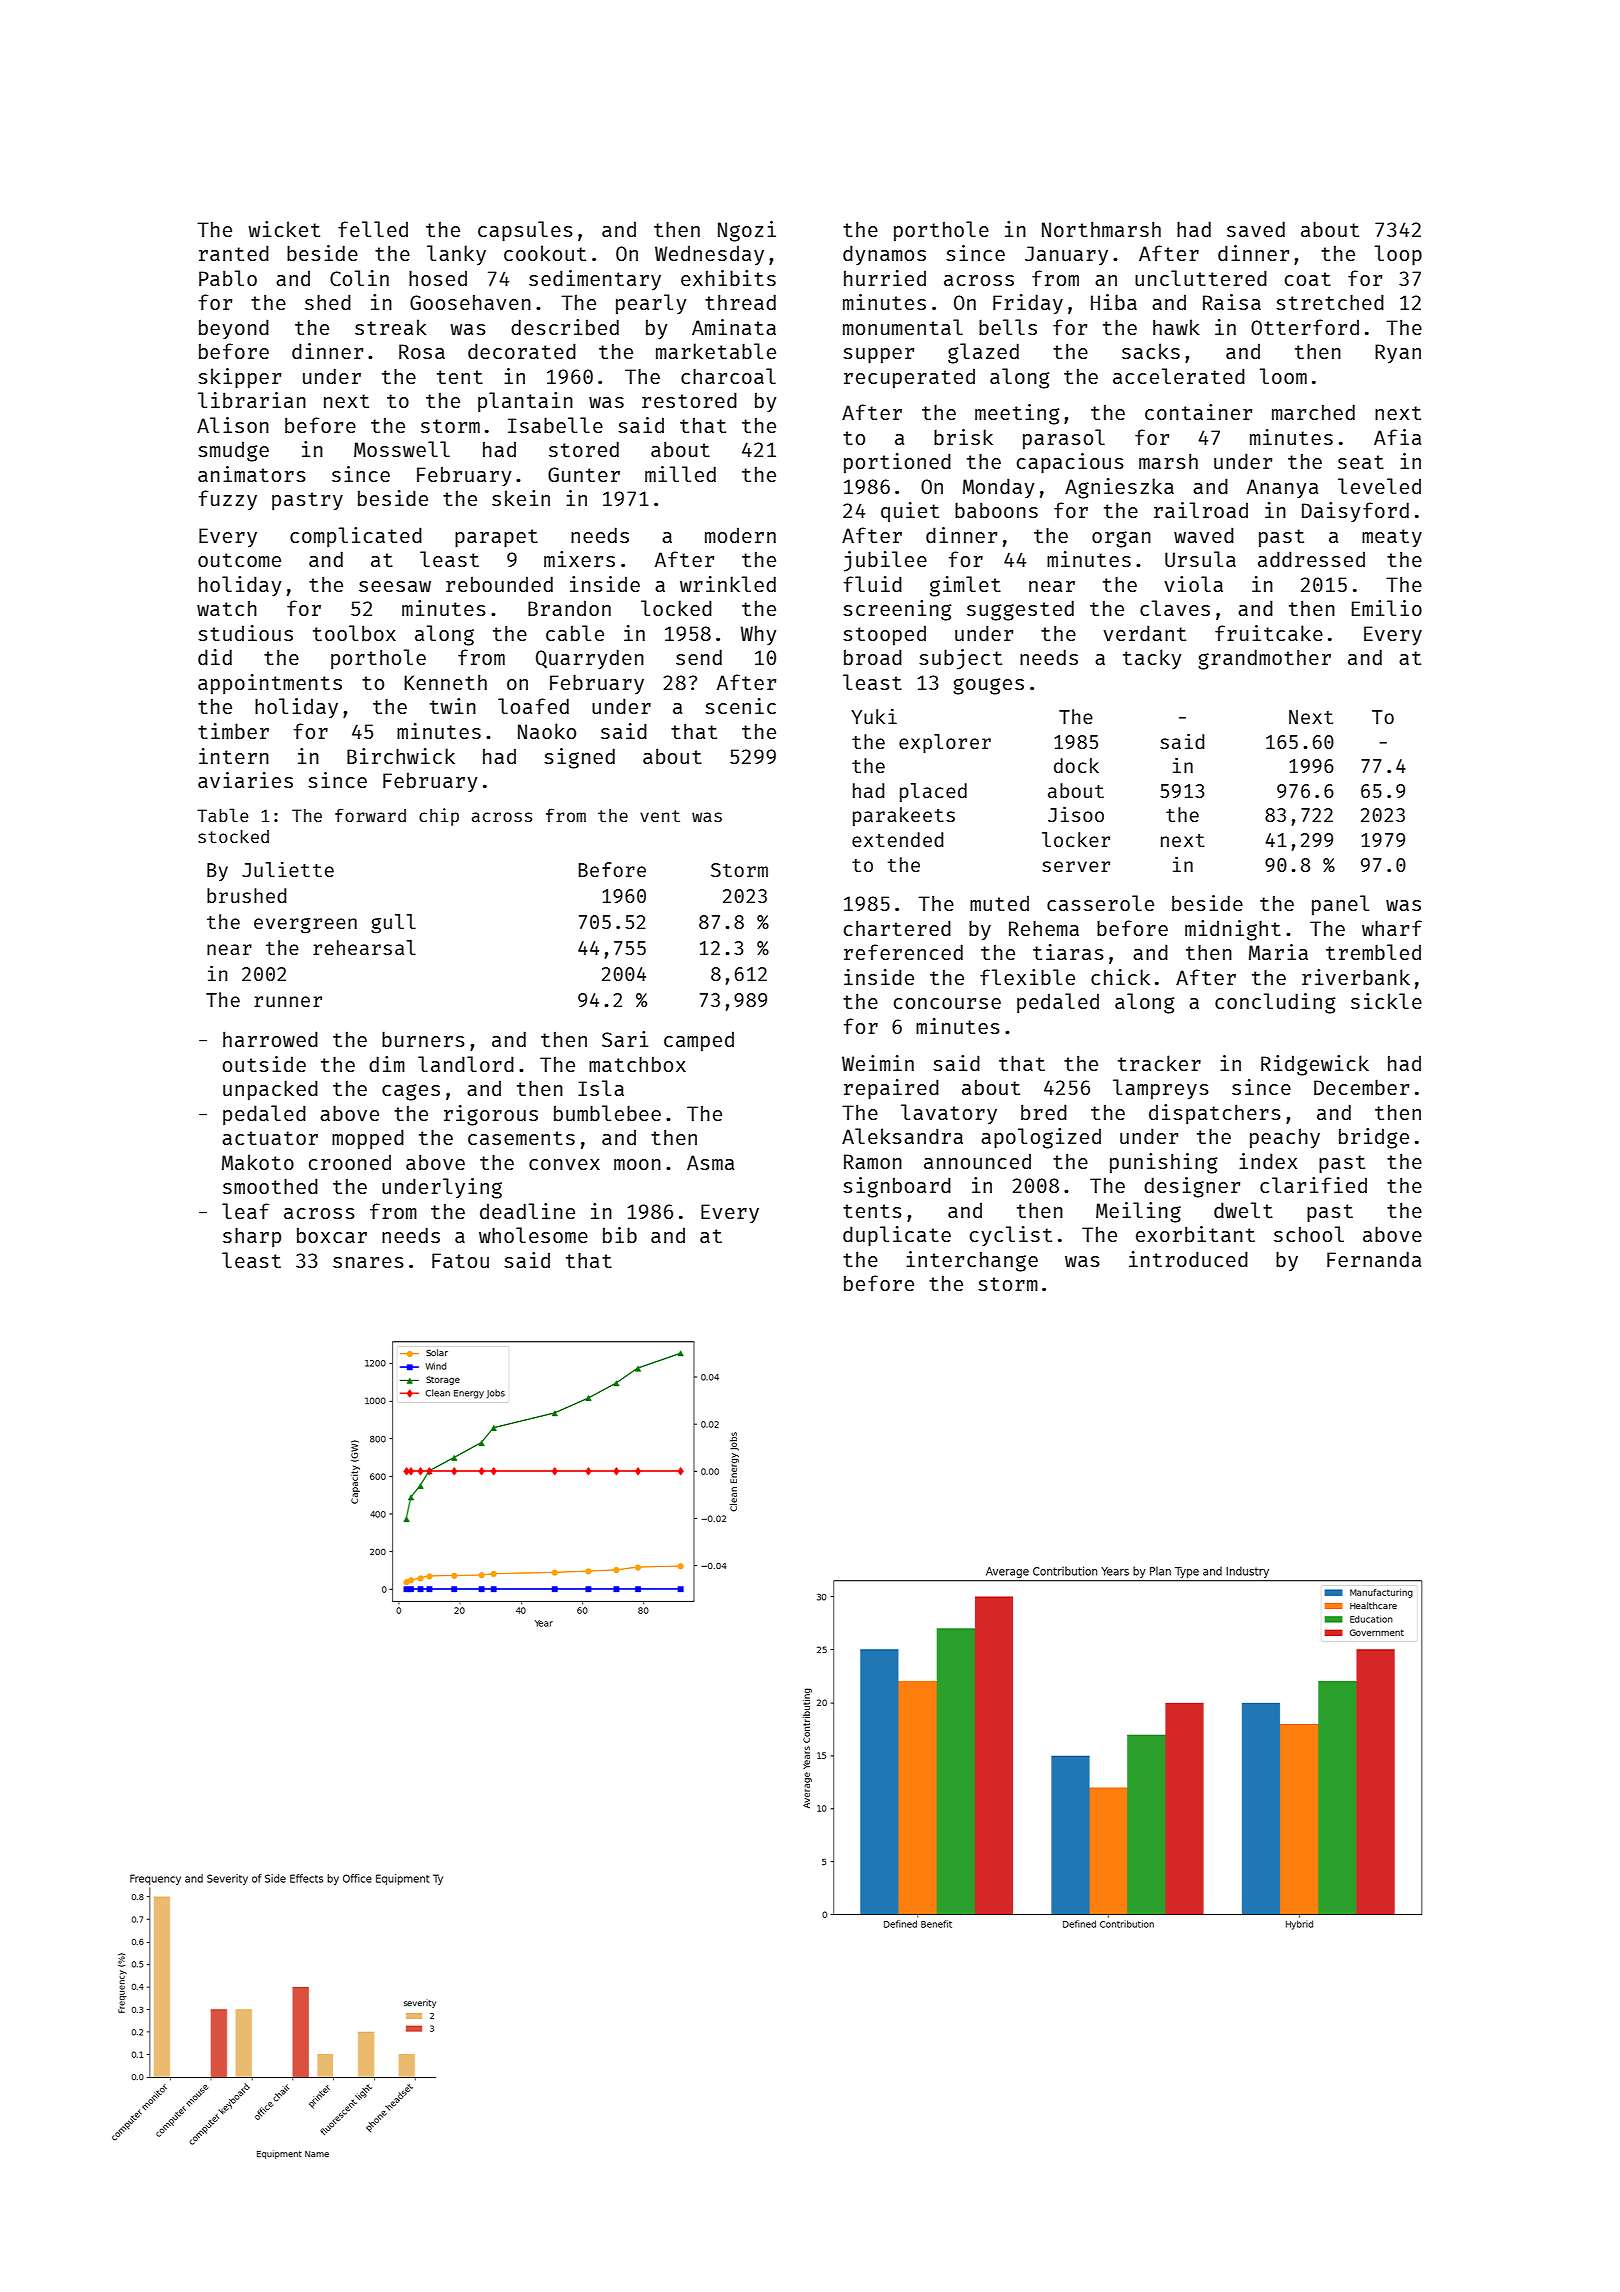 The image size is (1620, 2292). Describe the element at coordinates (1076, 765) in the screenshot. I see `dock` at that location.
